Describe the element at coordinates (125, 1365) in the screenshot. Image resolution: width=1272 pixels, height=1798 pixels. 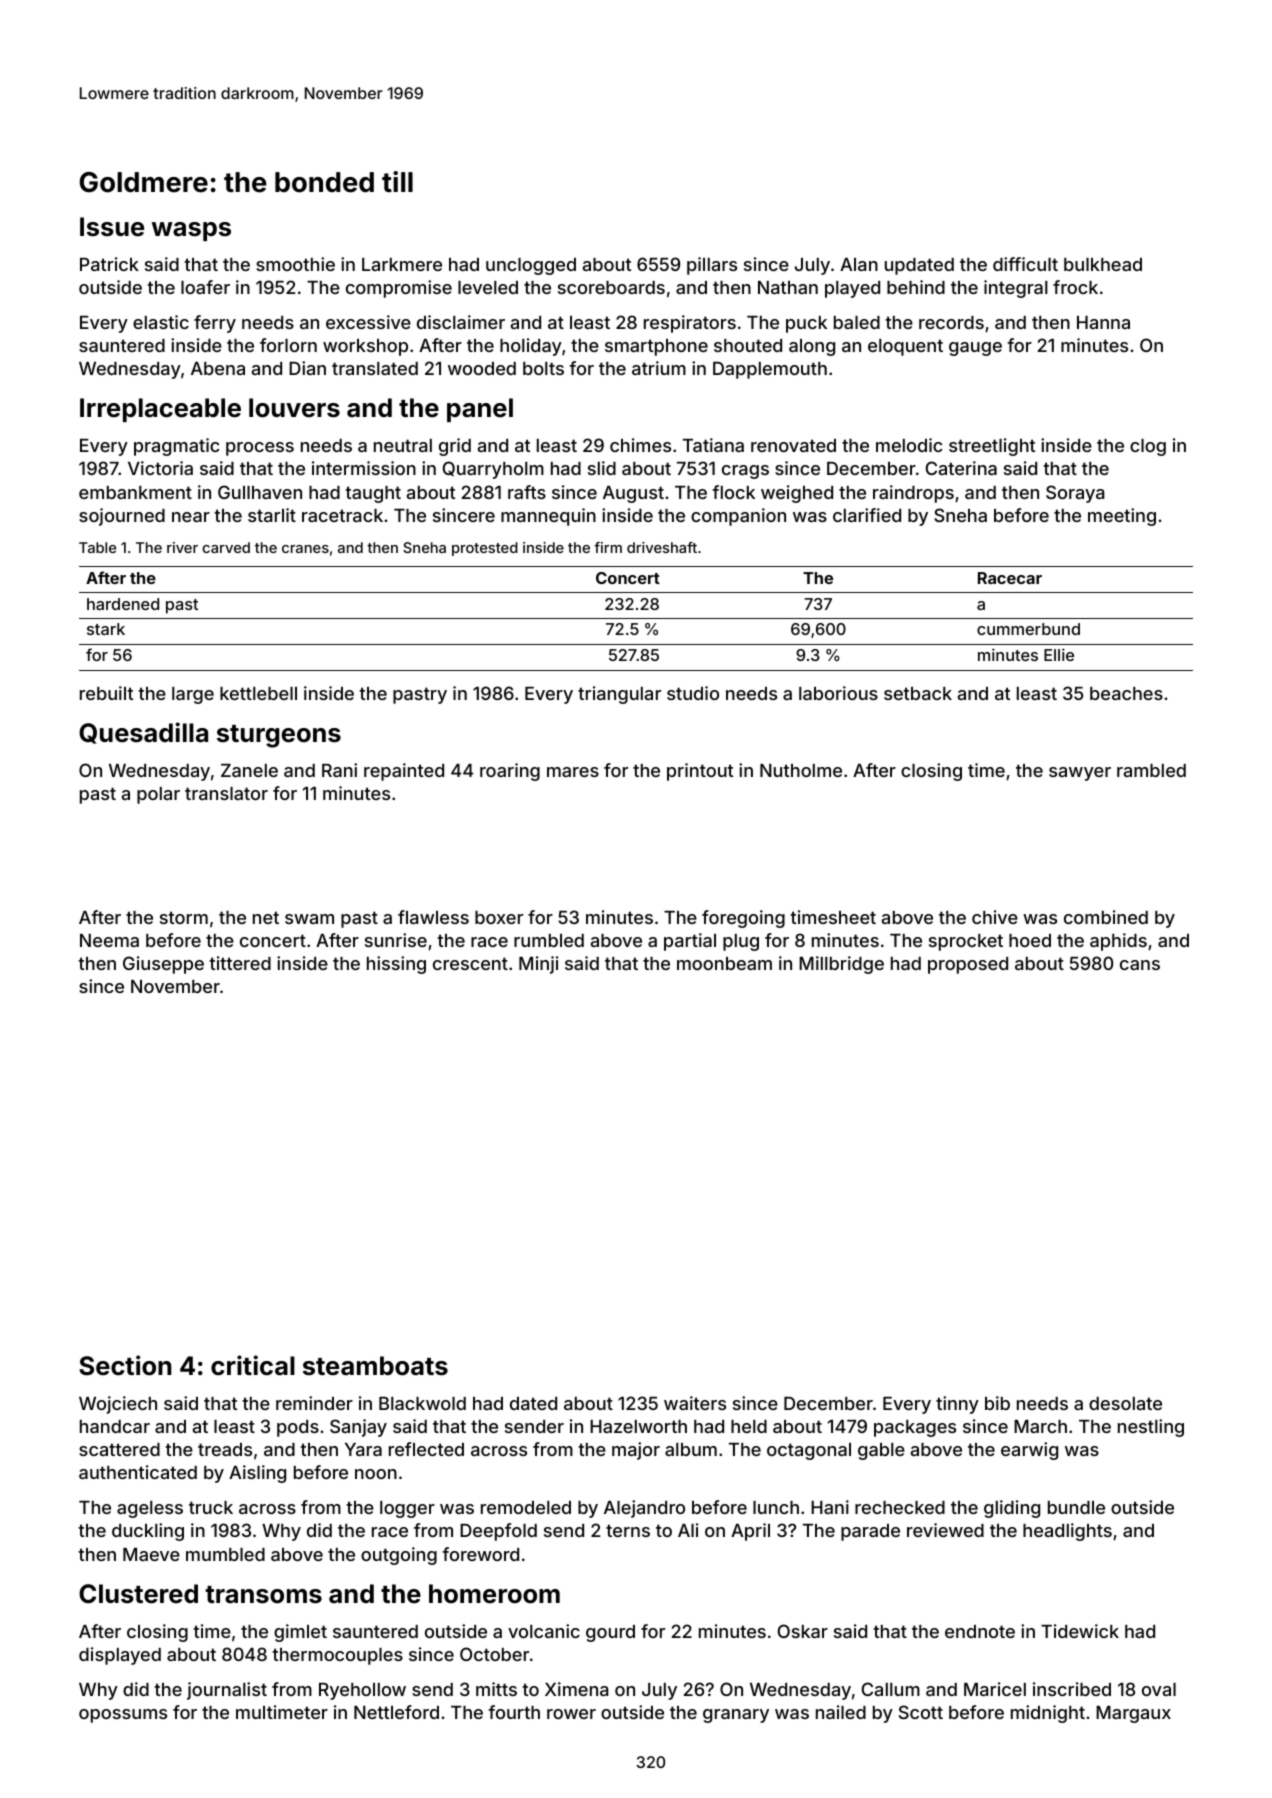
I see `Section` at that location.
